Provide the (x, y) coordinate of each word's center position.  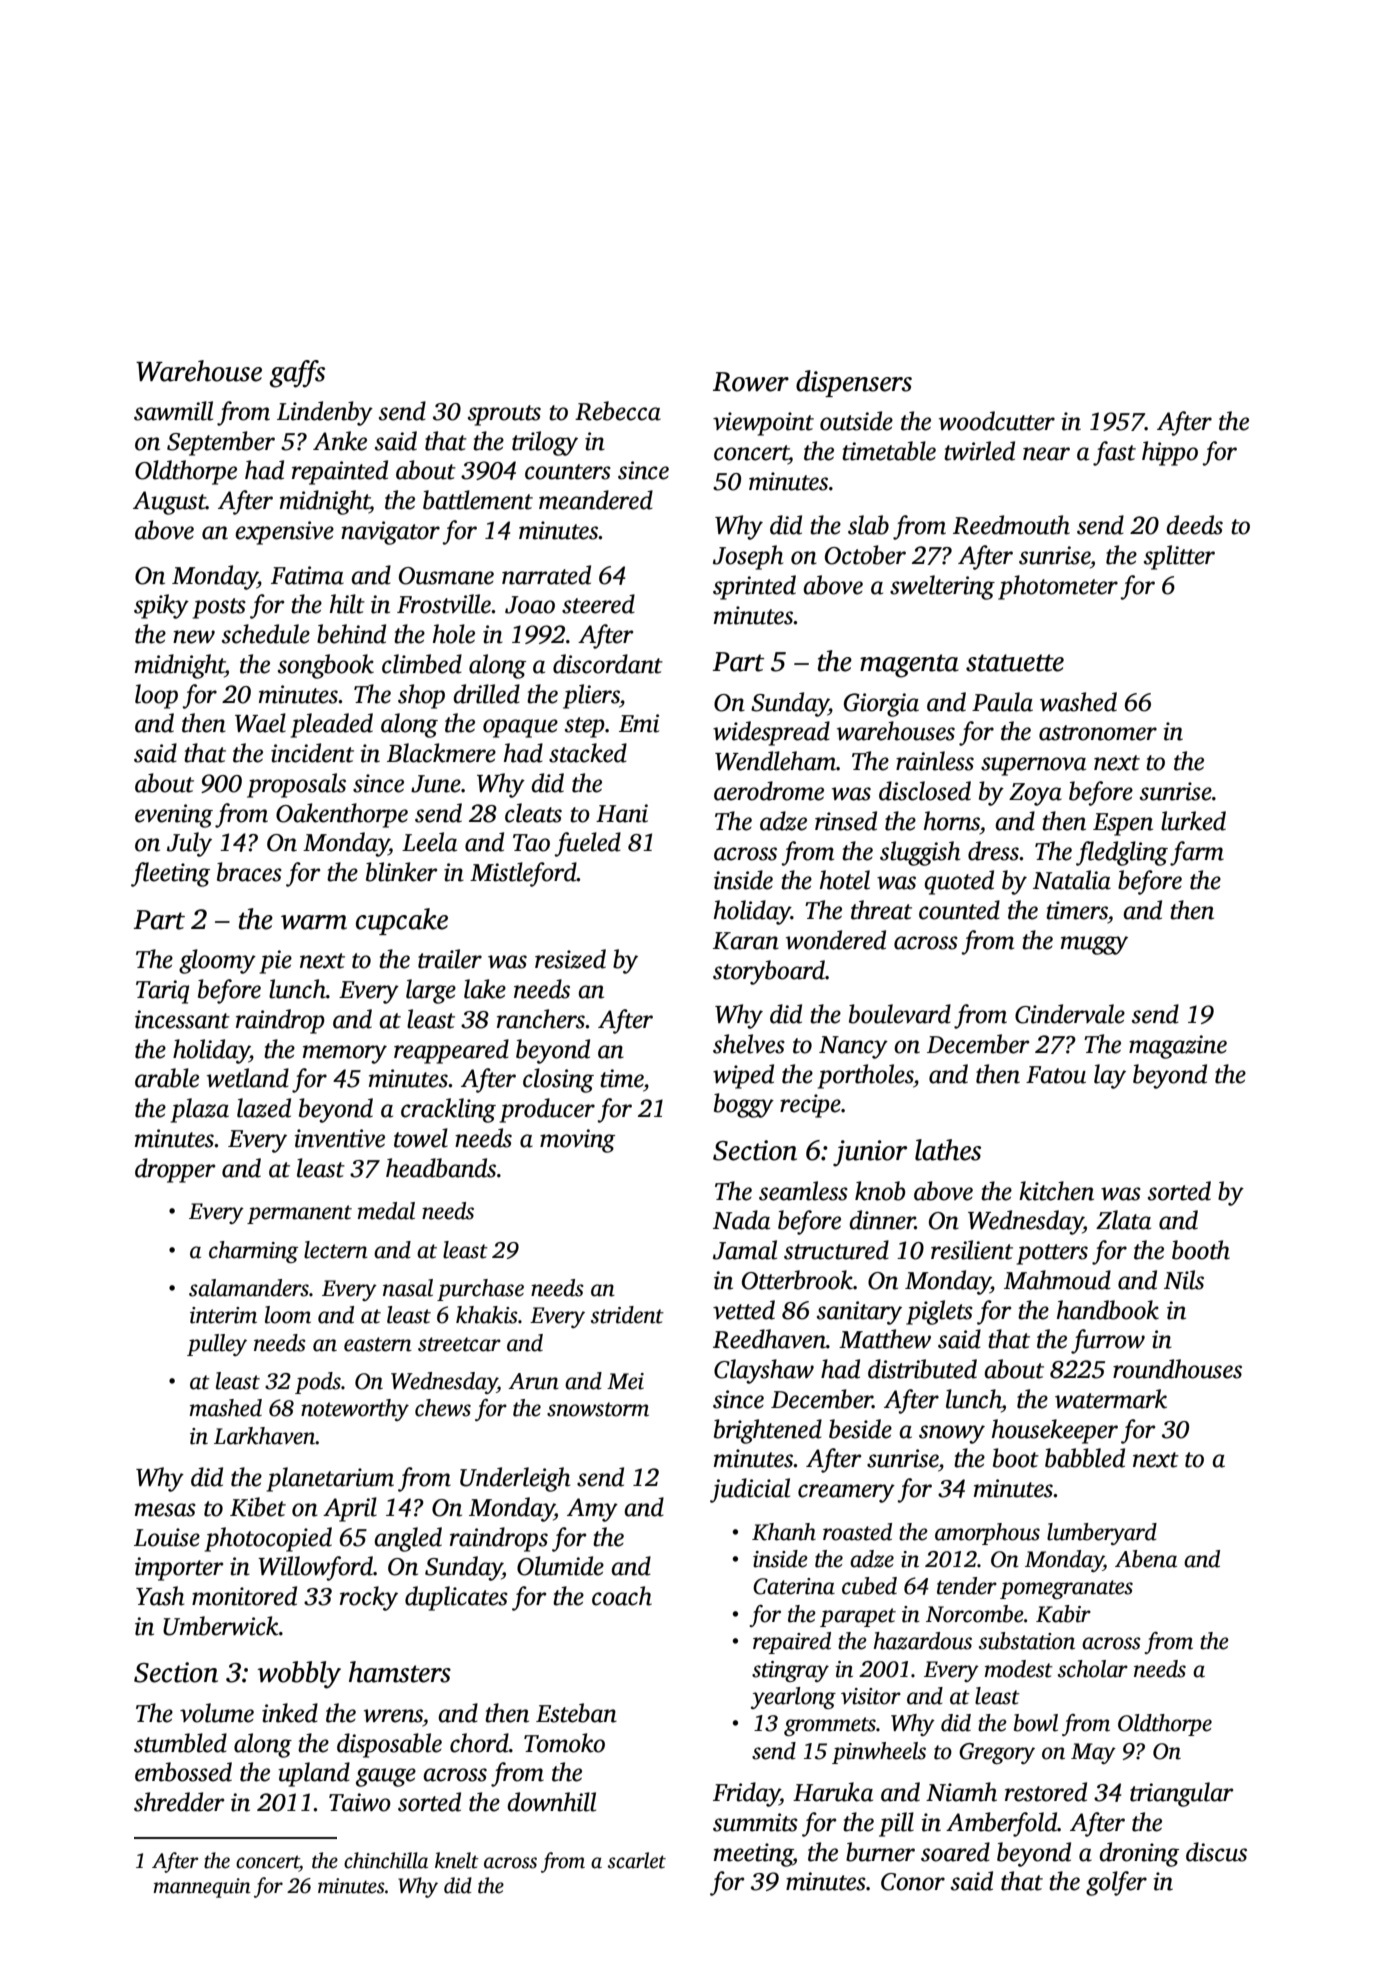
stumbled (180, 1743)
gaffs (297, 374)
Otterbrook (797, 1280)
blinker (402, 872)
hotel (845, 880)
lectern (336, 1250)
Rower (751, 382)
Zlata (1123, 1220)
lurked (1193, 821)
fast (1114, 453)
